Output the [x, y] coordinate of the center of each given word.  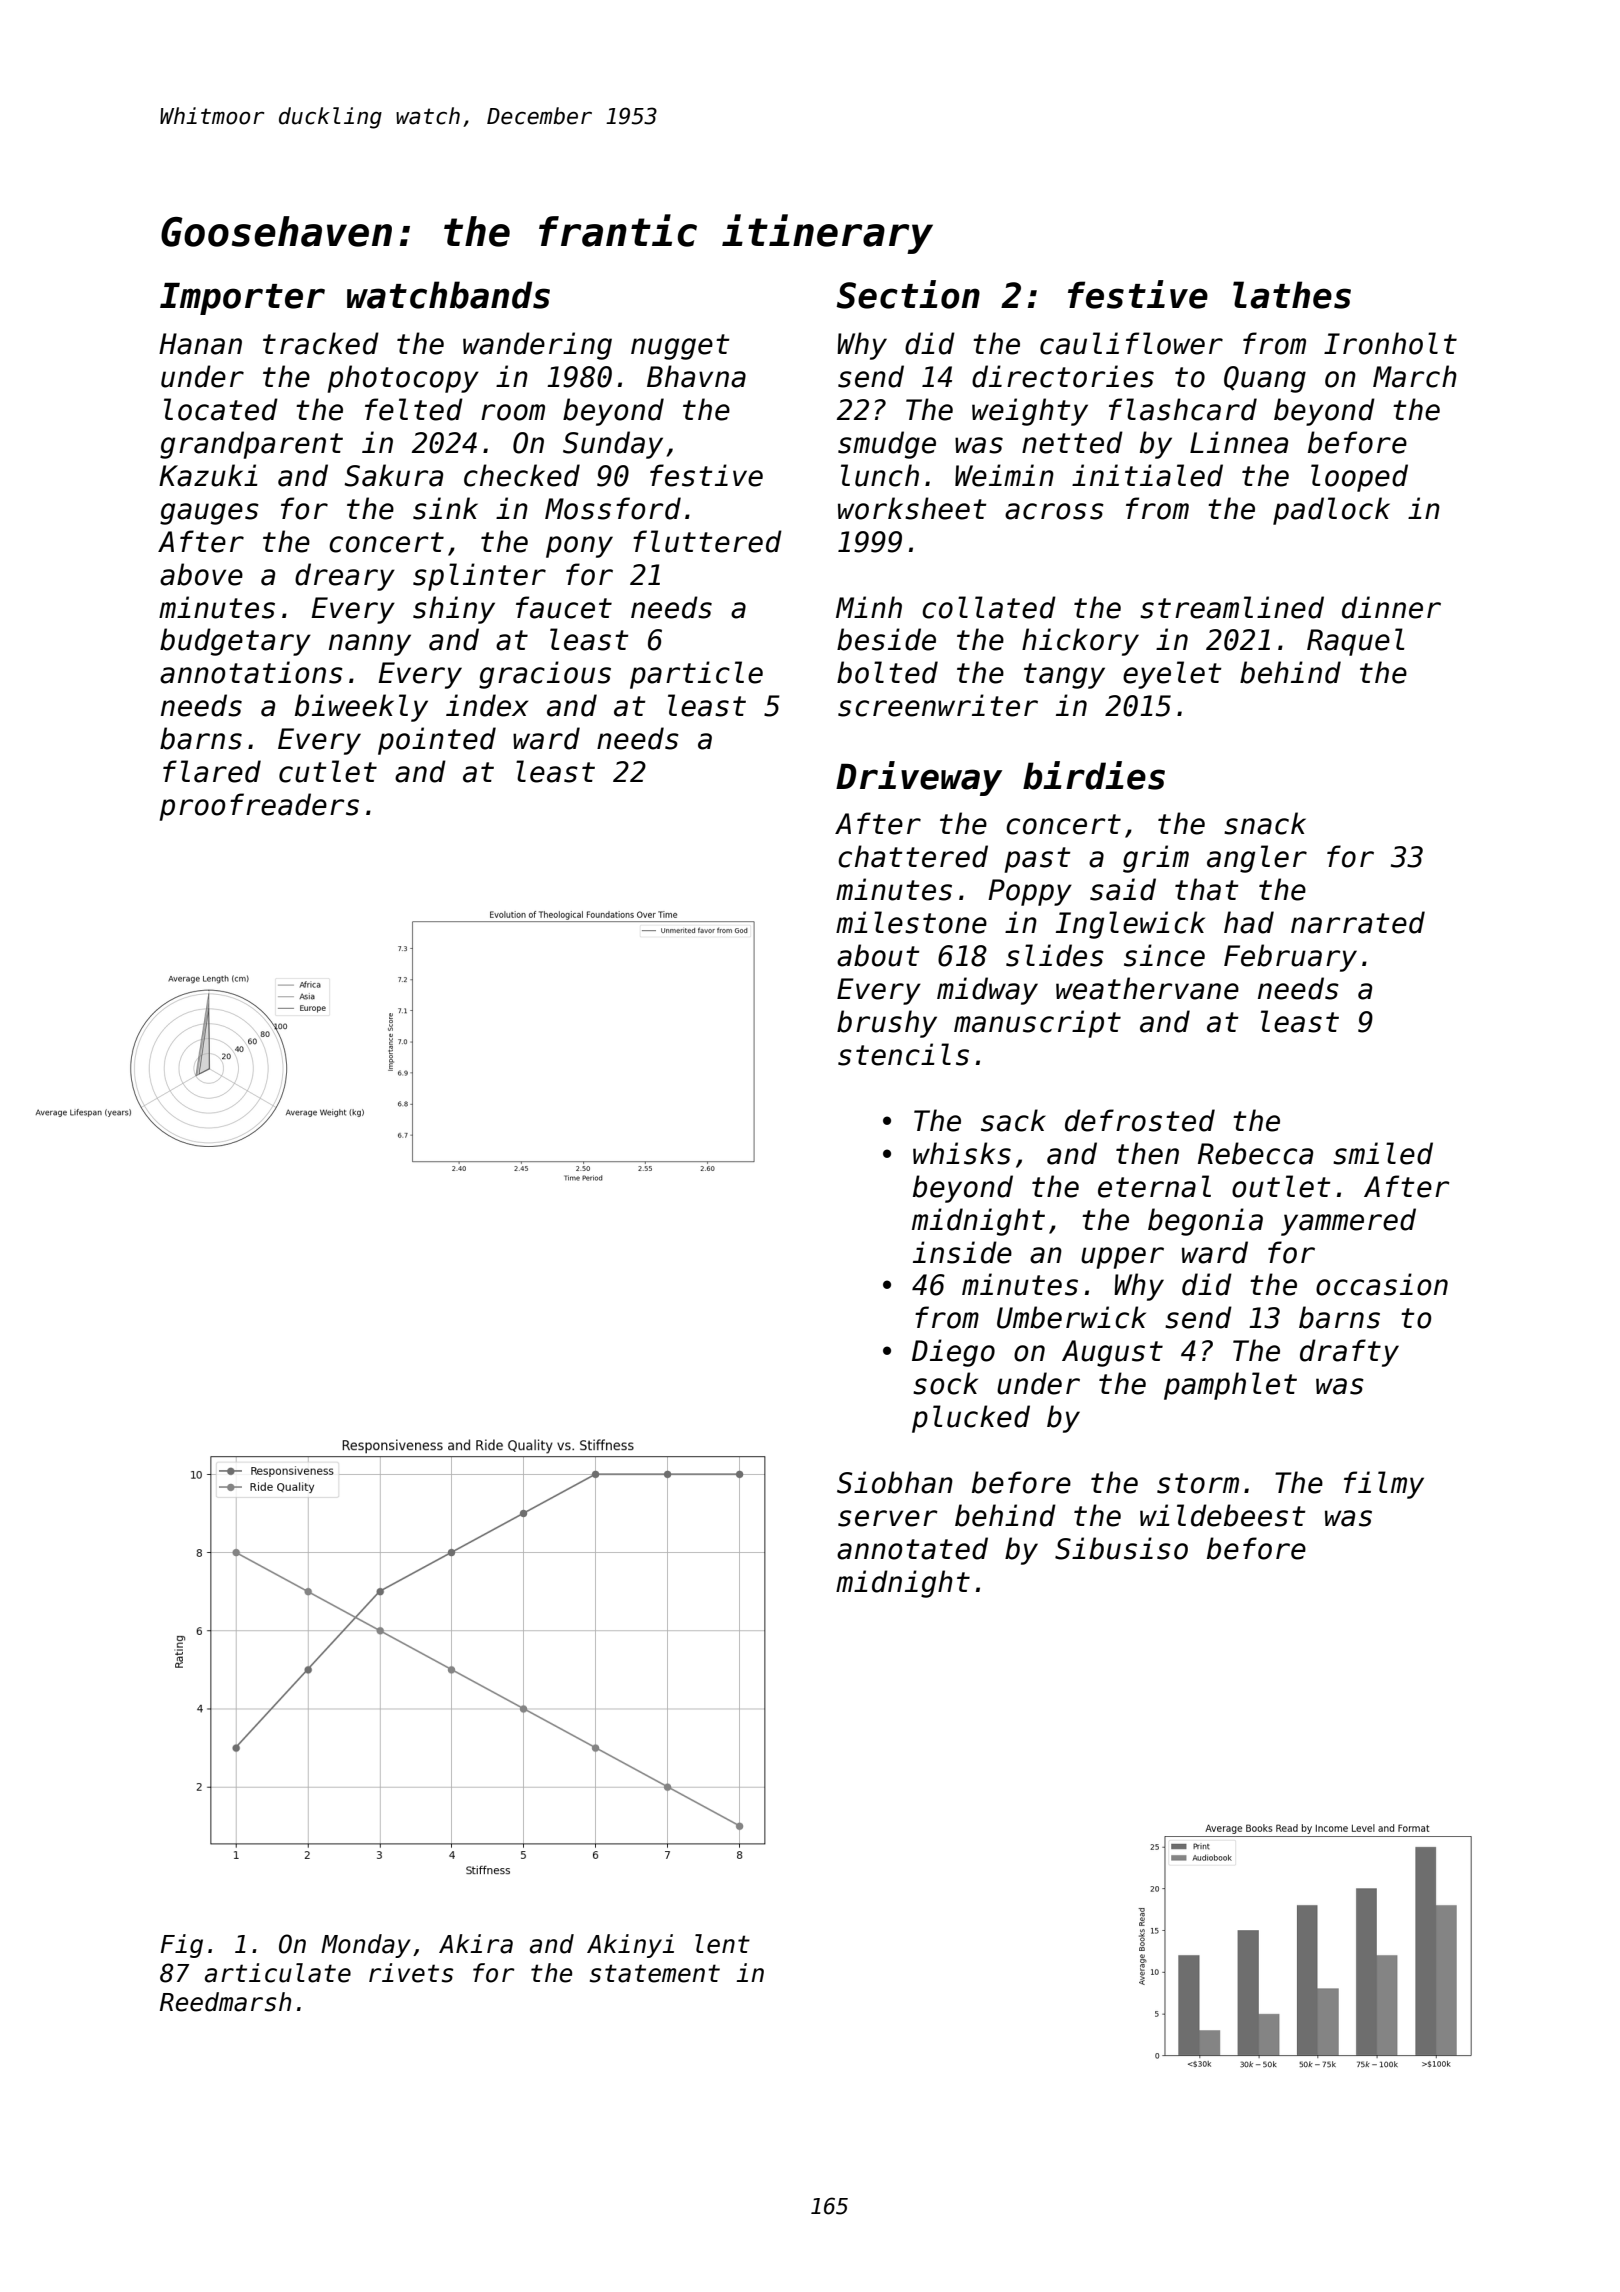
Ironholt [1390, 343]
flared [212, 771]
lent [722, 1944]
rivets [411, 1973]
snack [1265, 823]
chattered [913, 856]
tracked [321, 343]
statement [655, 1973]
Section [908, 294]
